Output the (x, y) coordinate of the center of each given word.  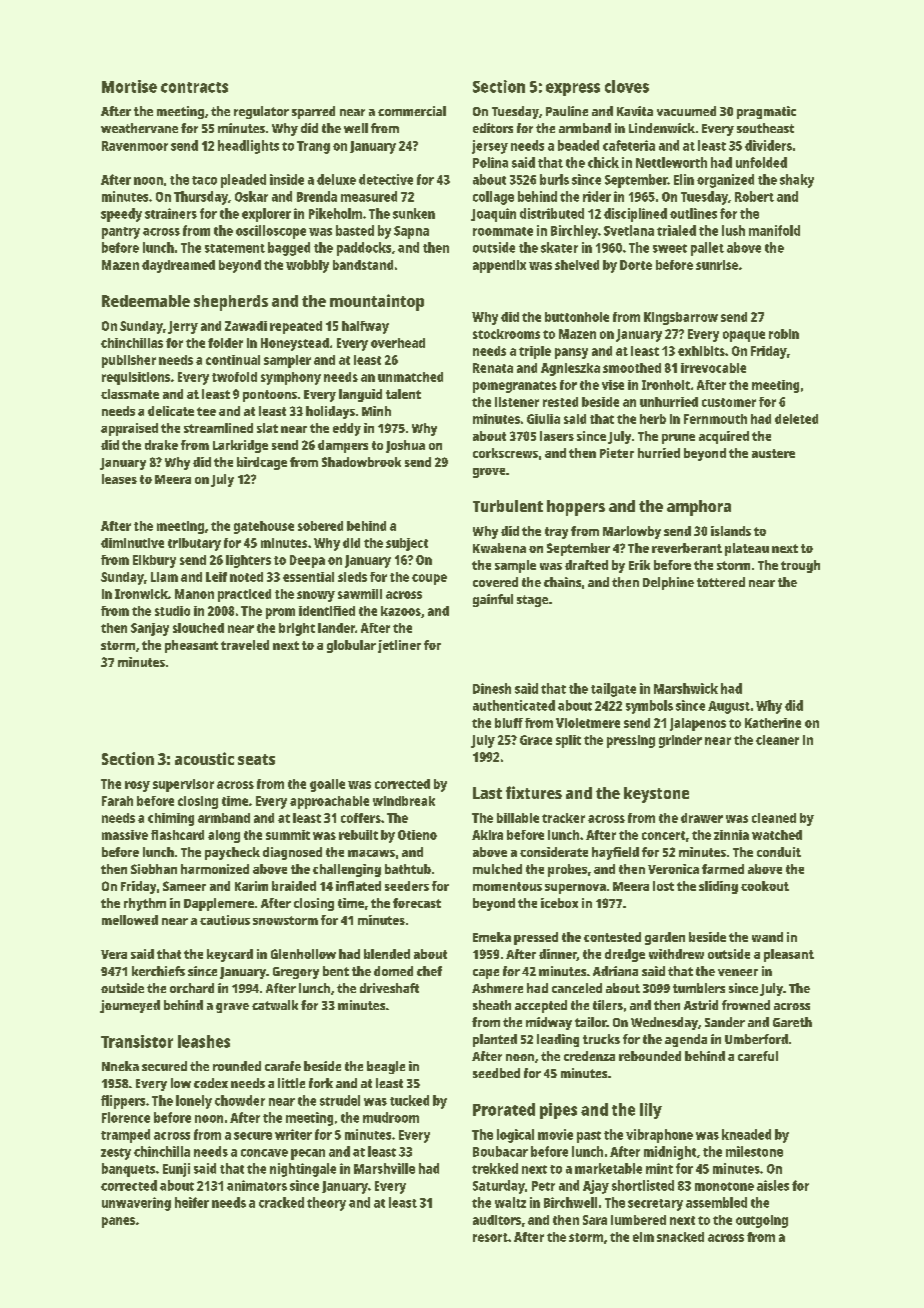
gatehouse (264, 527)
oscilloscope (271, 232)
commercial (412, 111)
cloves (627, 86)
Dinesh (492, 688)
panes (118, 1222)
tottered (721, 582)
